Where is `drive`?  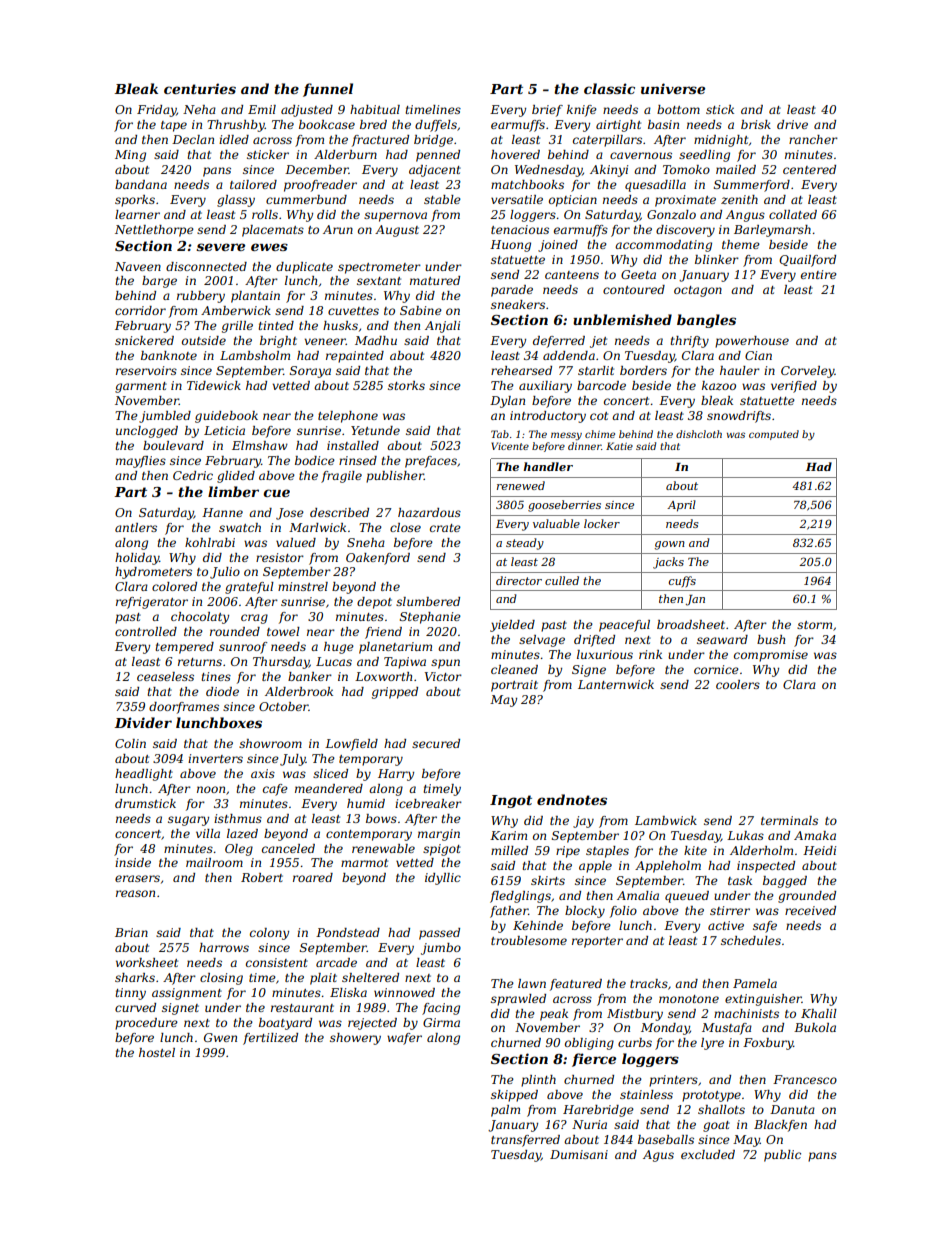
drive is located at coordinates (792, 124).
